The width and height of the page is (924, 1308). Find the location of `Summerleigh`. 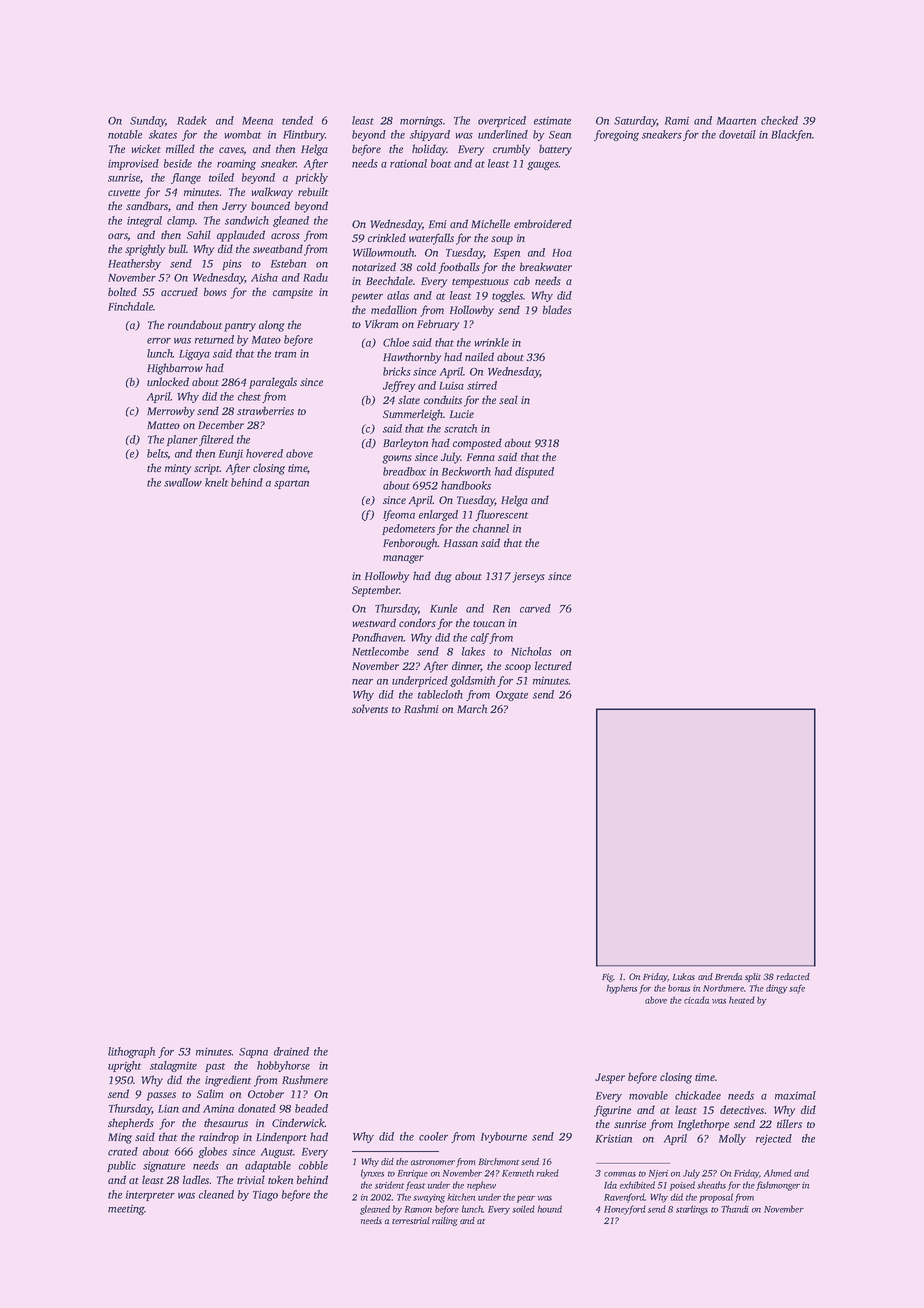

Summerleigh is located at coordinates (413, 415).
